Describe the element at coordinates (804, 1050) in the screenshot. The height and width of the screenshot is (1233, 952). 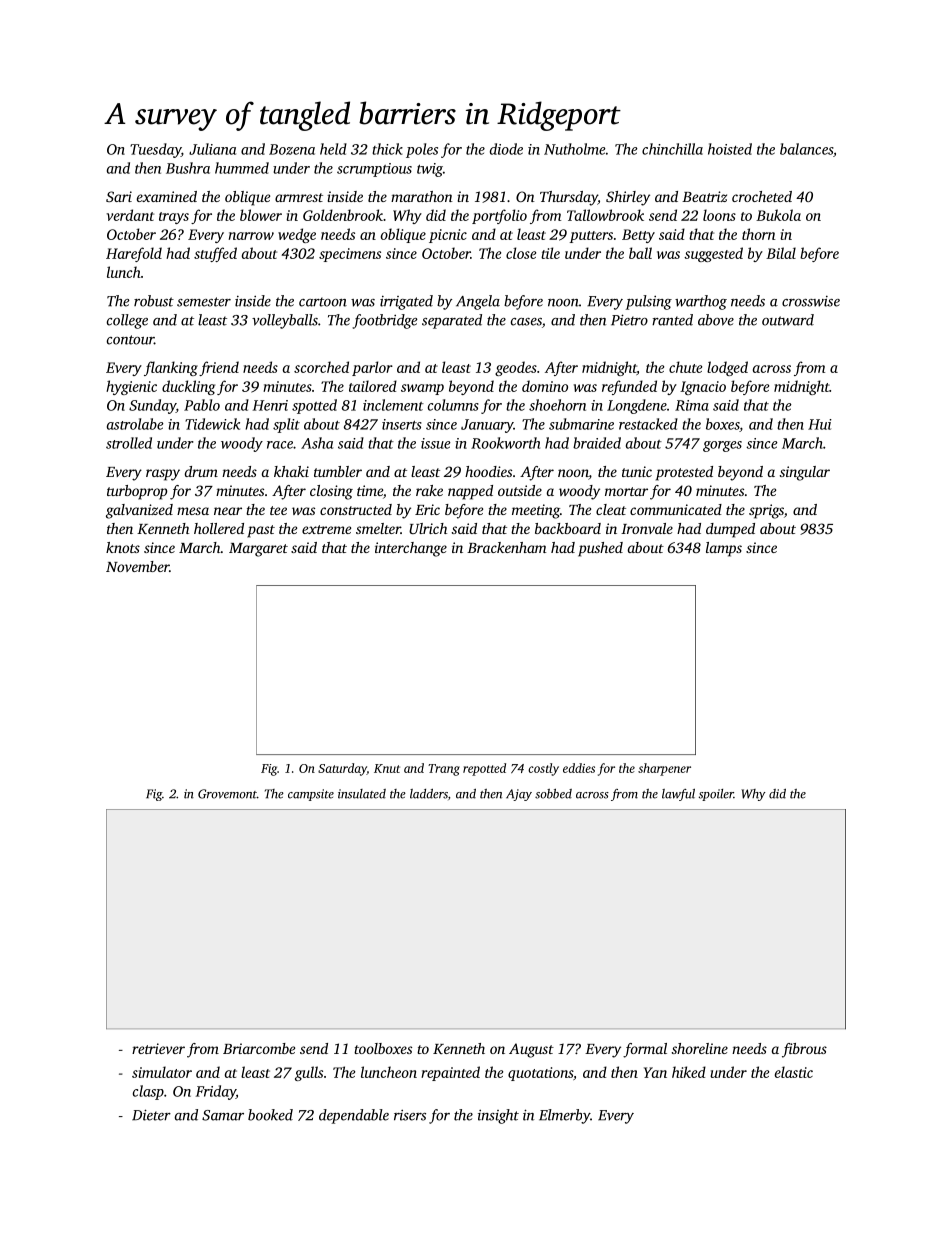
I see `fibrous` at that location.
